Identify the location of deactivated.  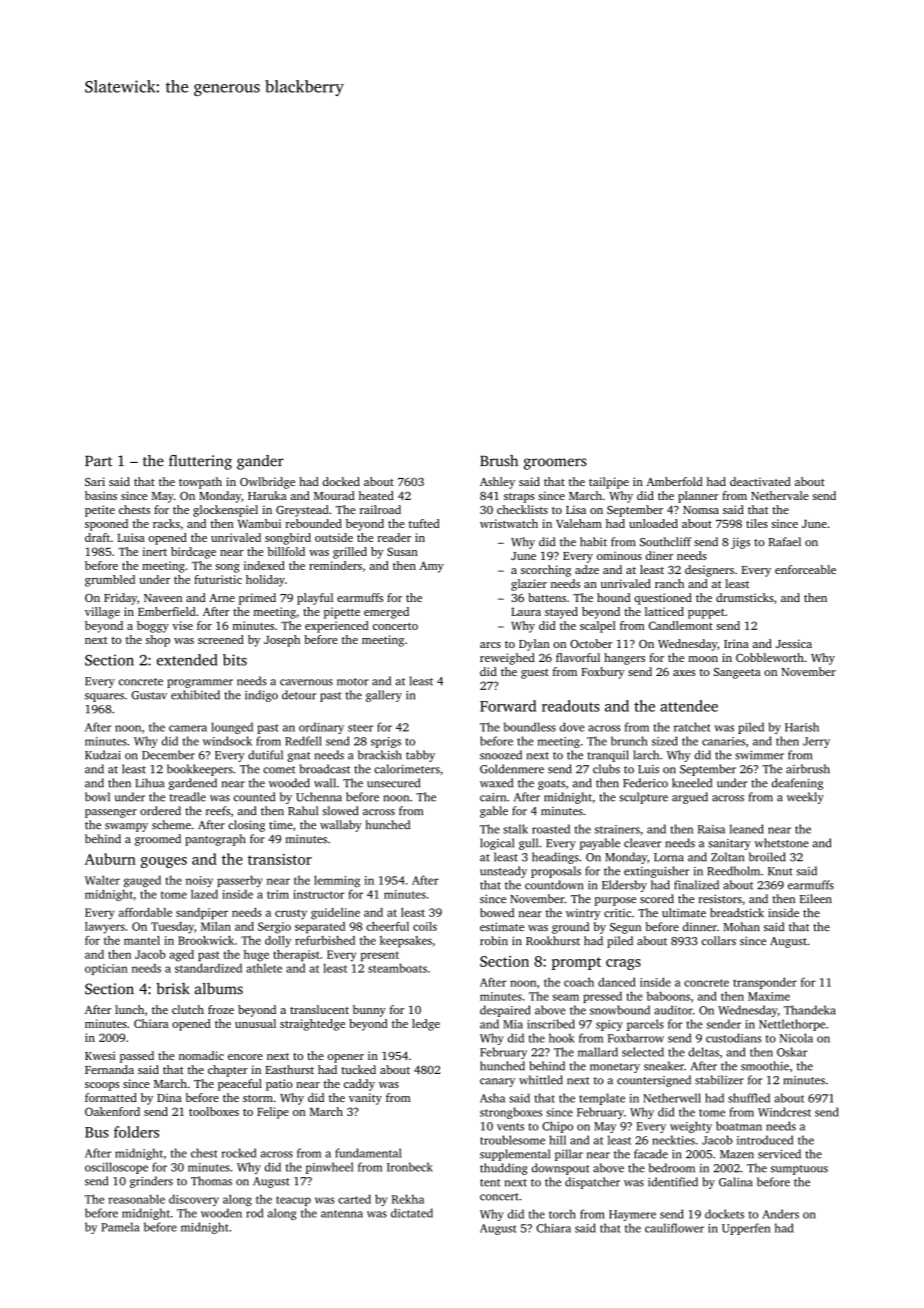
(760, 481).
